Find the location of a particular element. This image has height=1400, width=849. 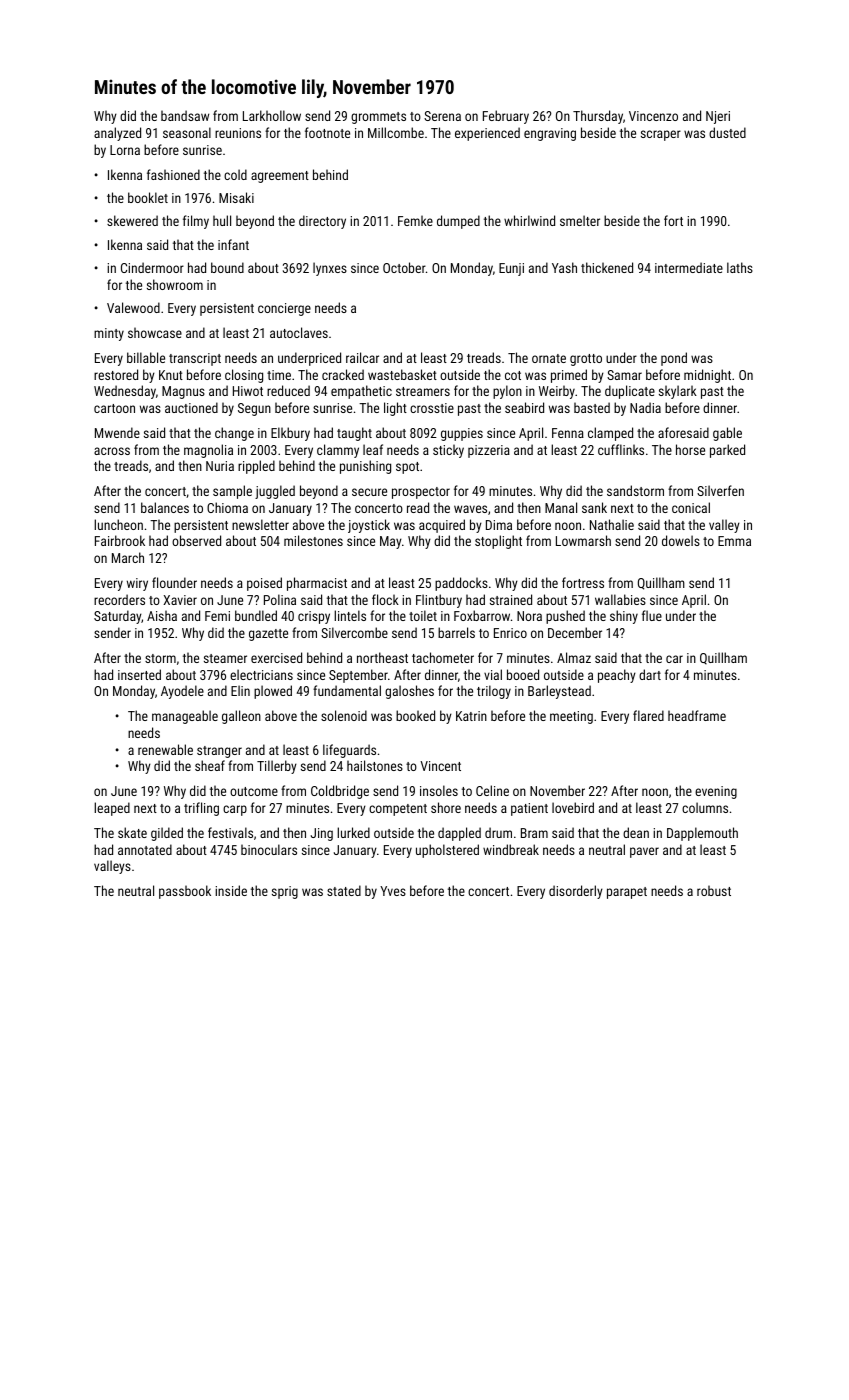

bundled is located at coordinates (256, 615).
